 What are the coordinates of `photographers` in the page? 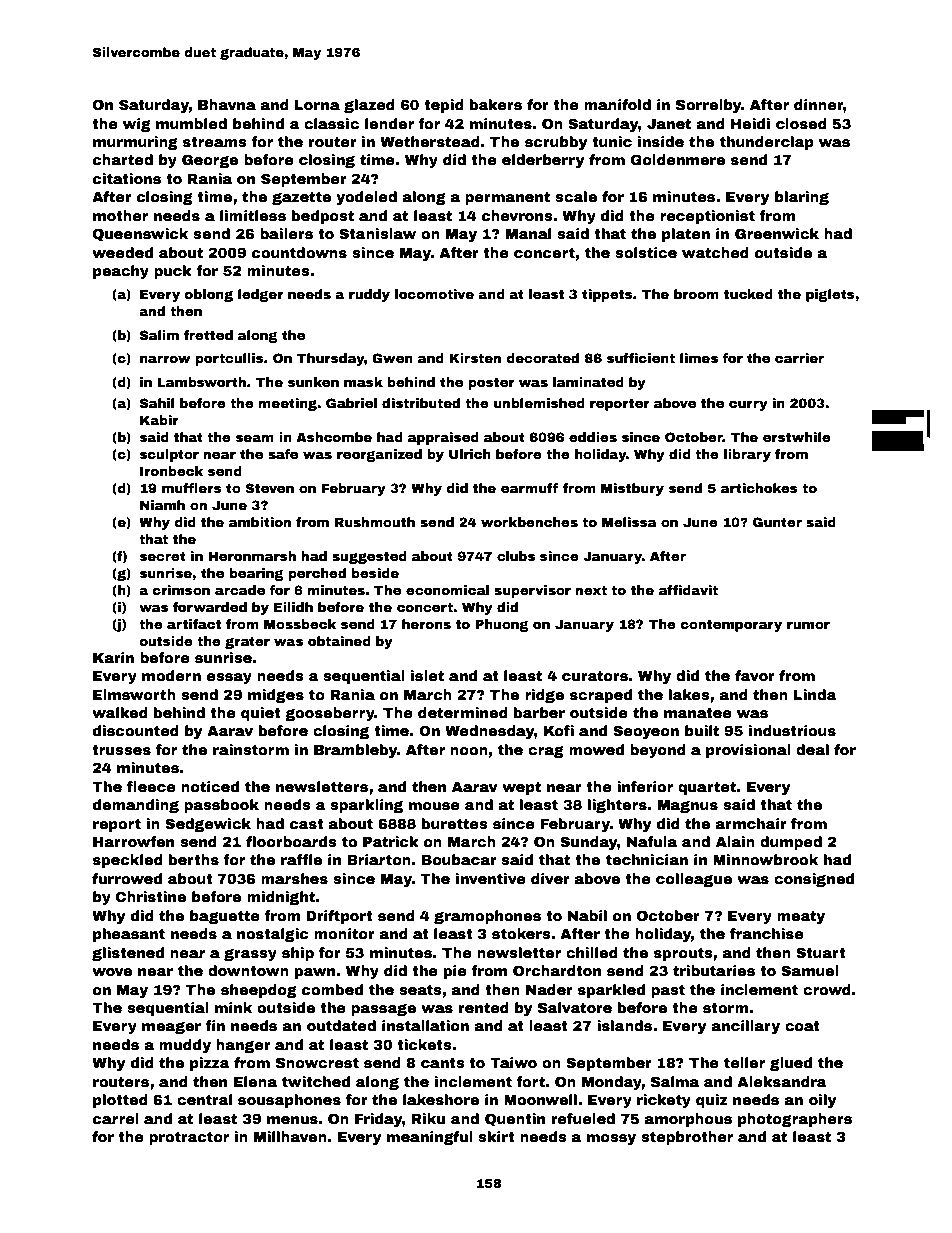 It's located at (795, 1120).
